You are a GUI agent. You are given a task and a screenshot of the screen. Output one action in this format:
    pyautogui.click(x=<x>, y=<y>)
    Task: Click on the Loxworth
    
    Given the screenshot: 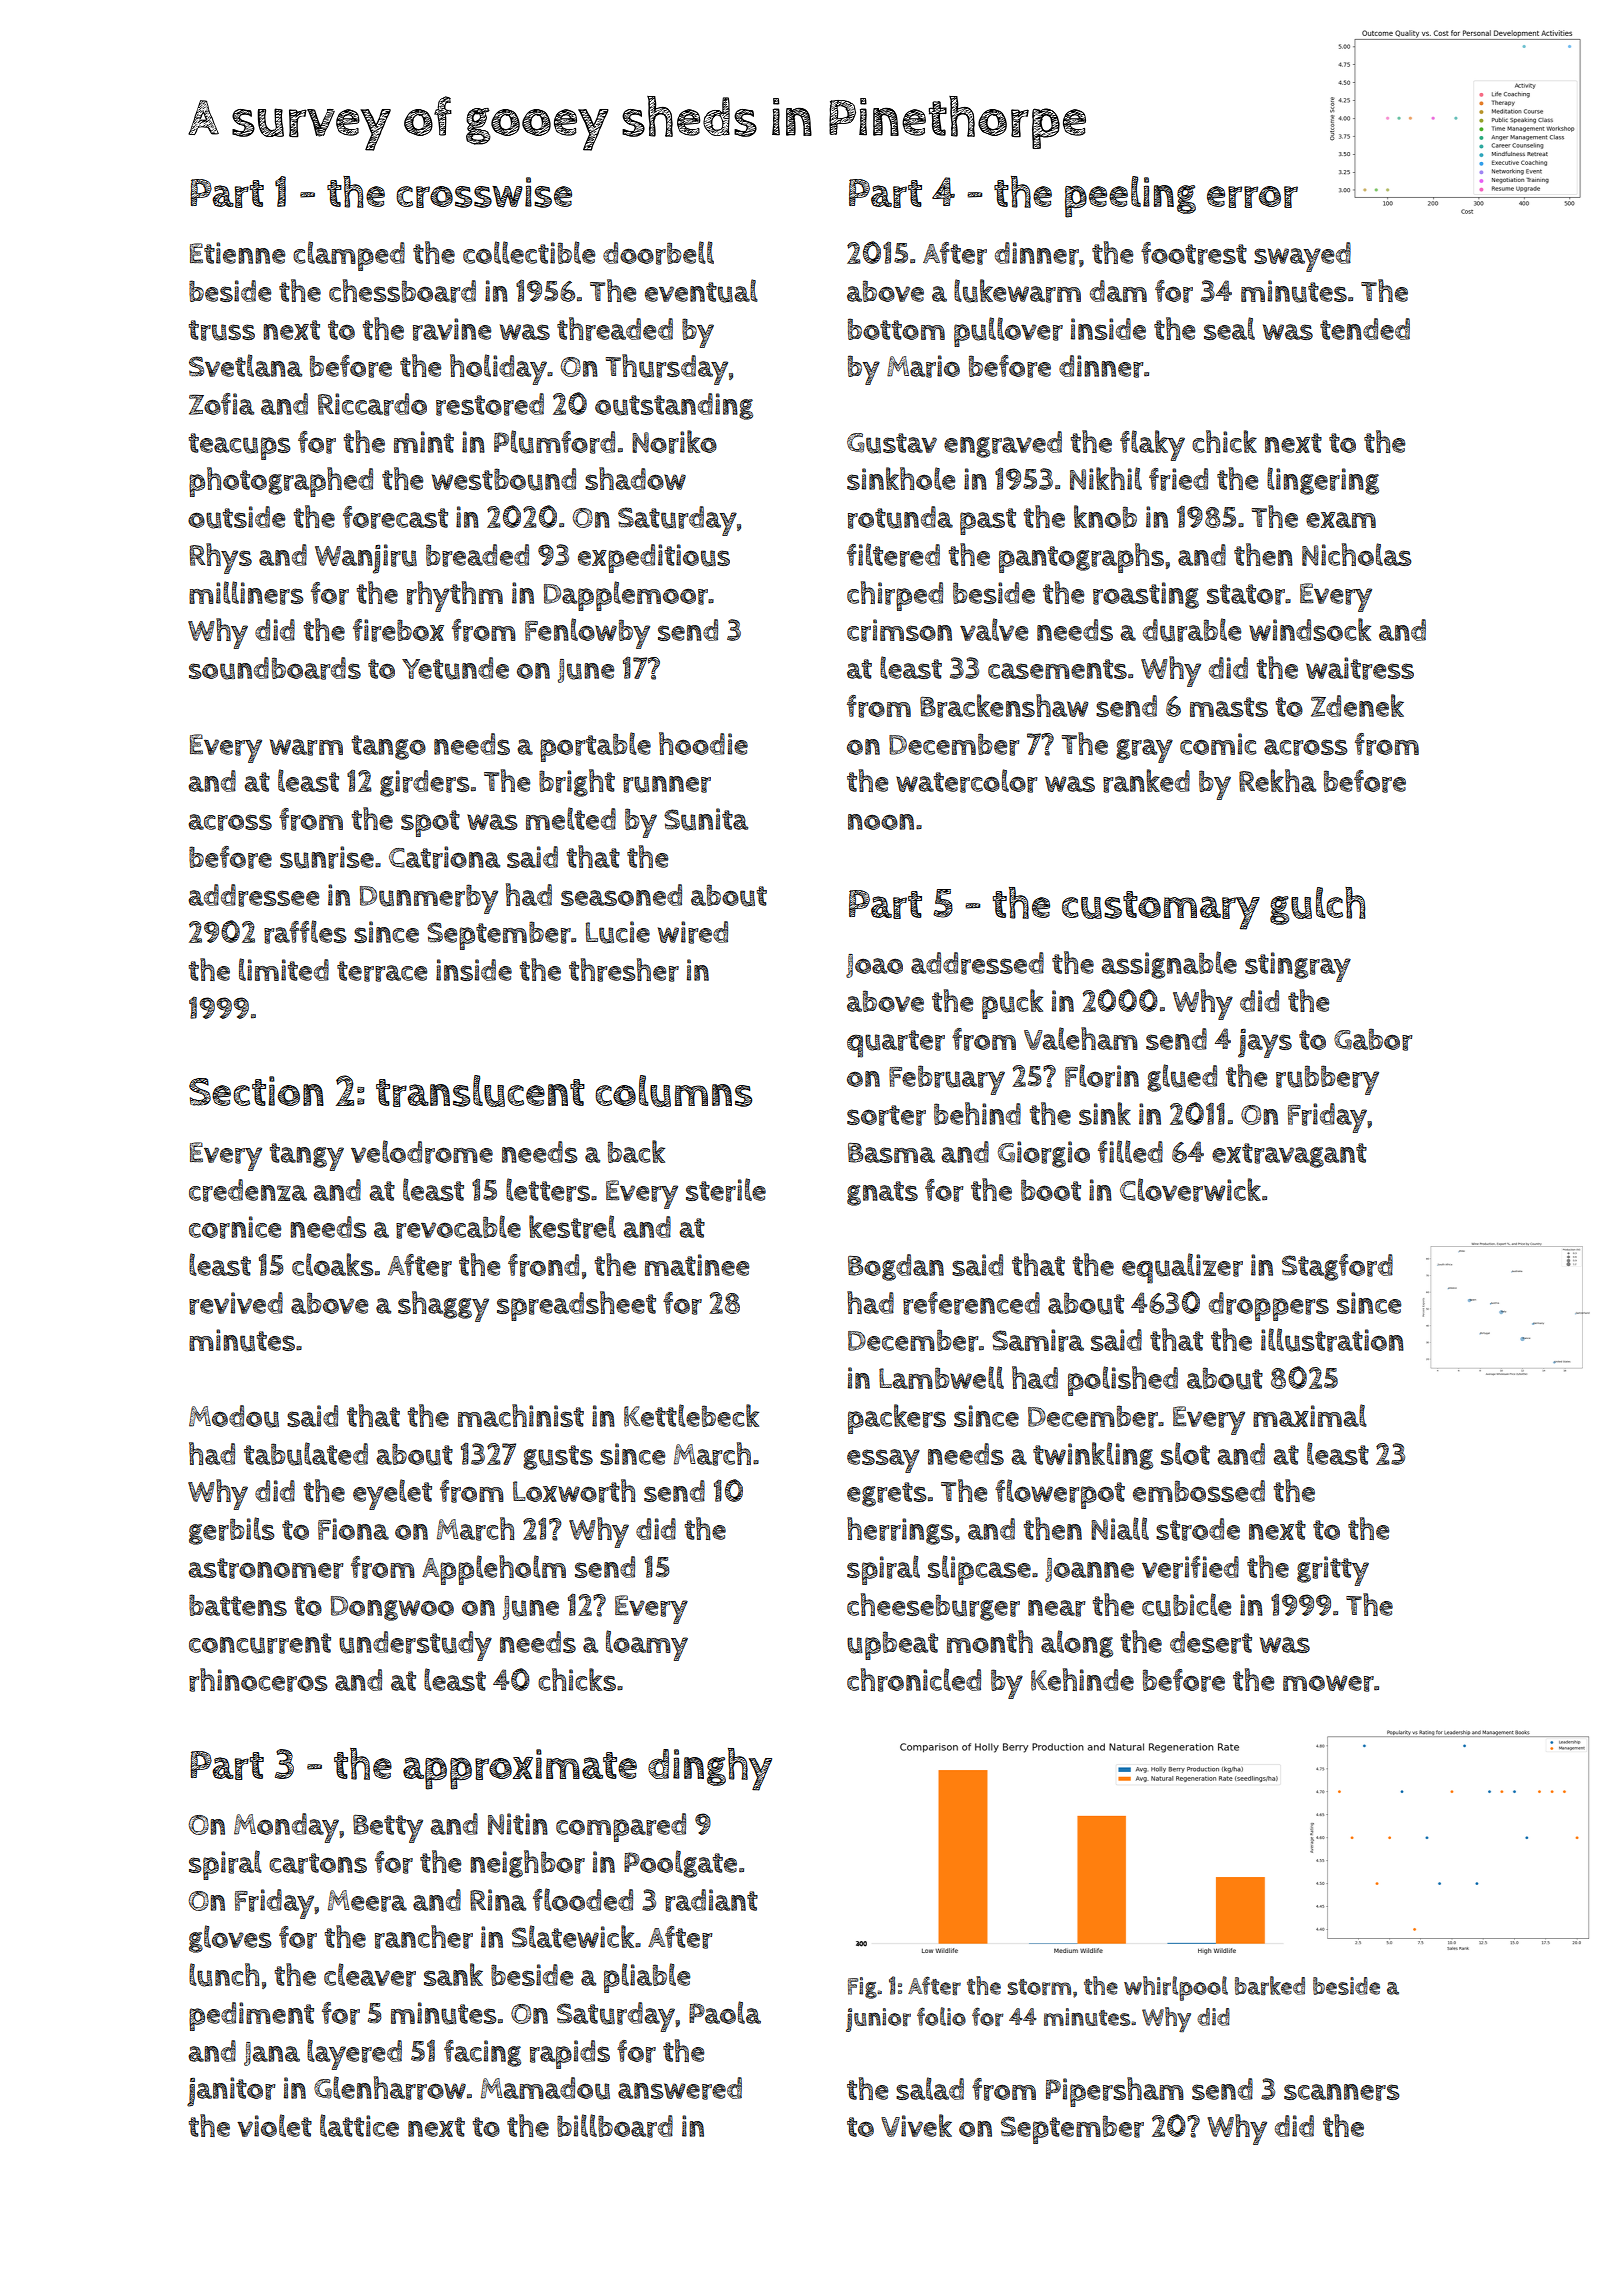 What is the action you would take?
    pyautogui.click(x=574, y=1491)
